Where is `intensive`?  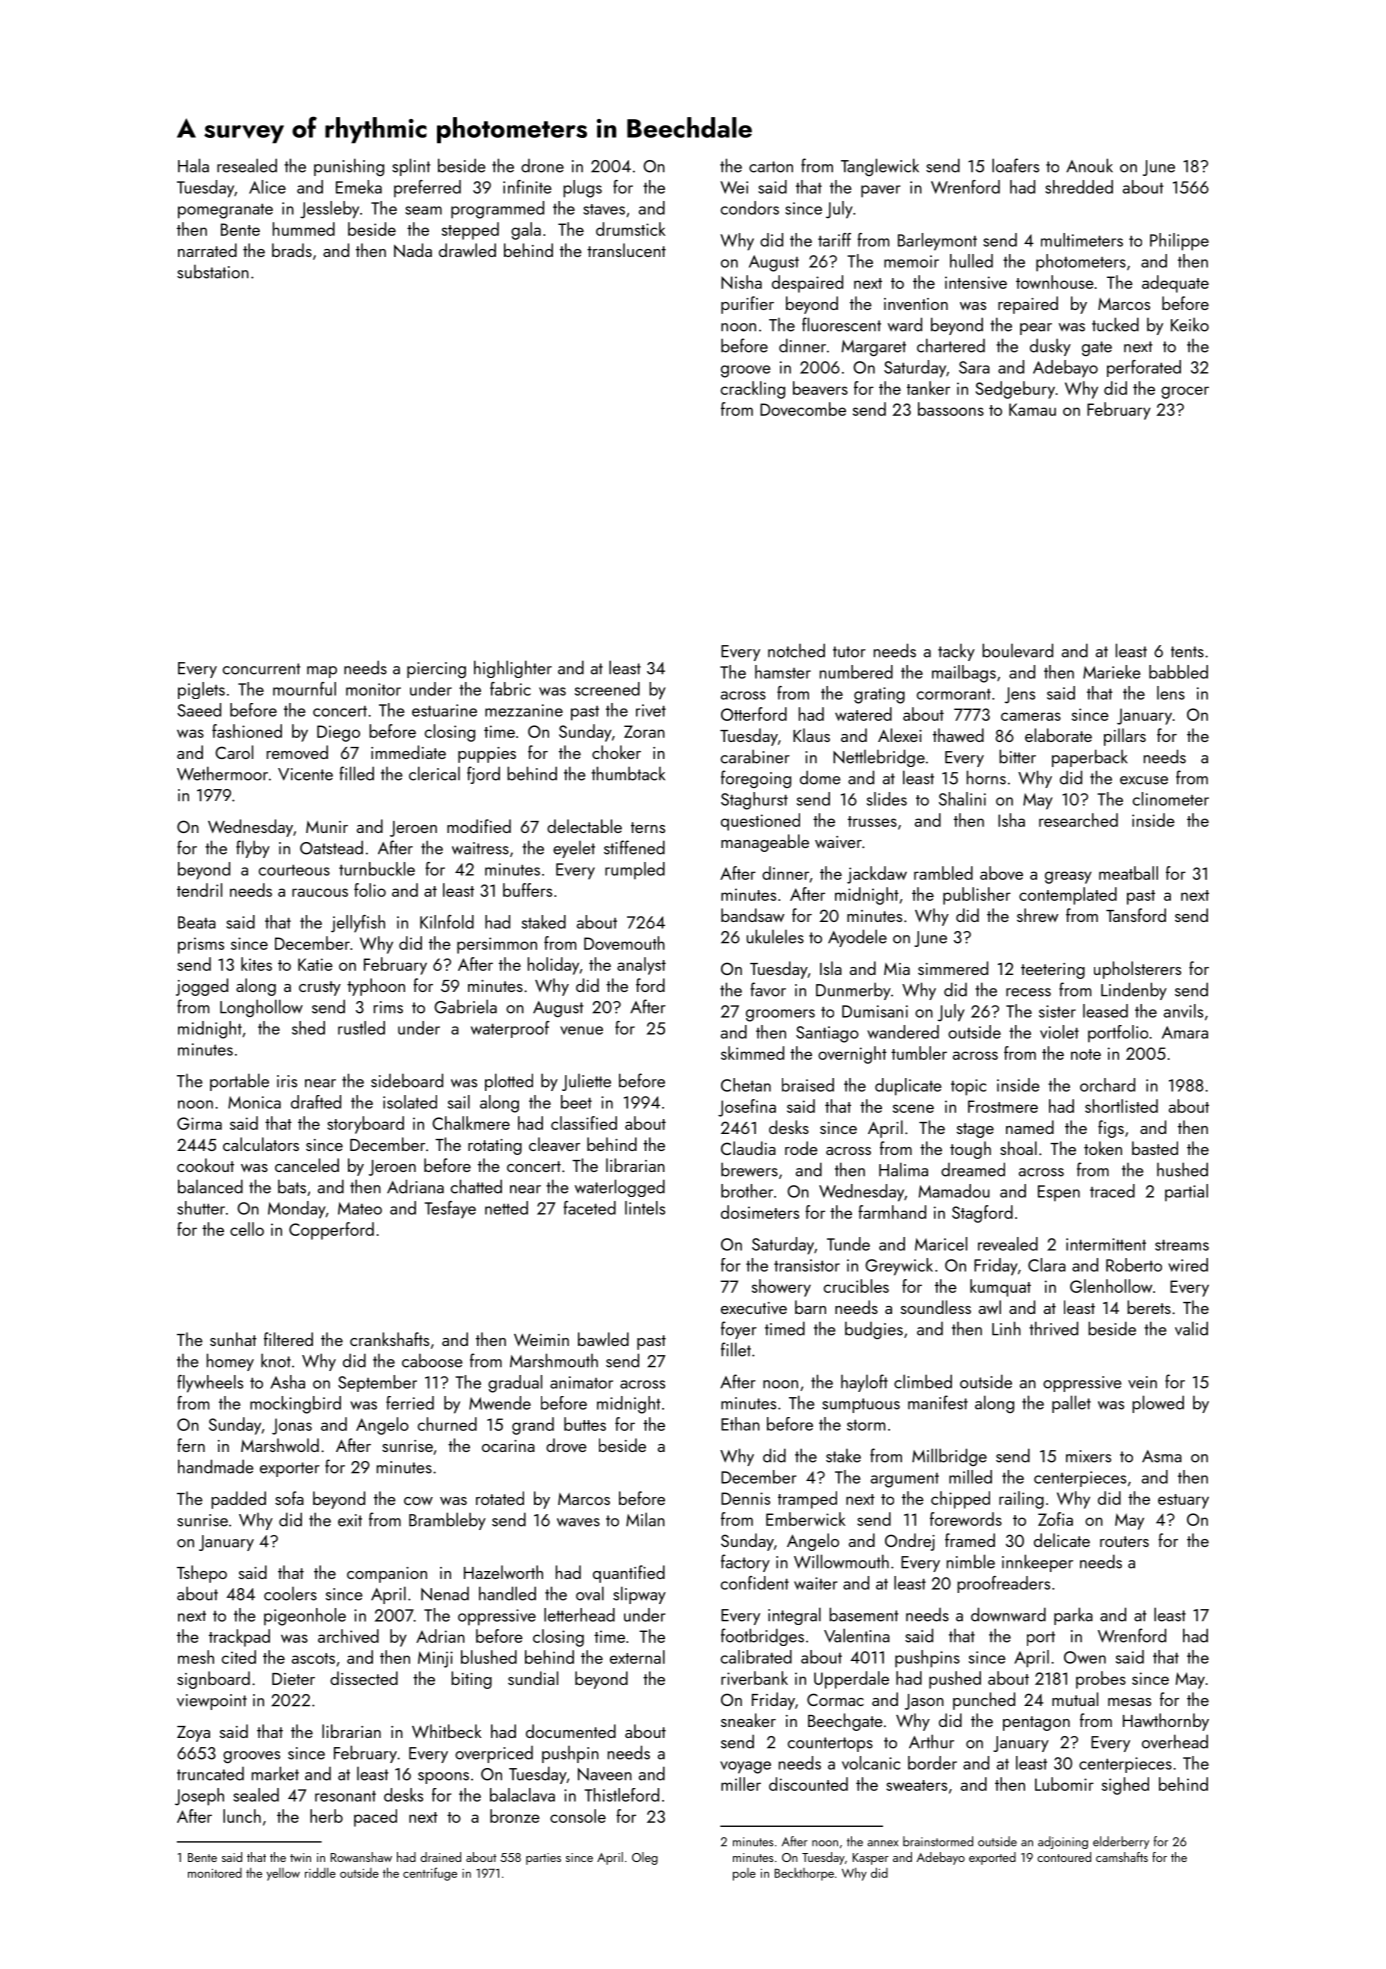 intensive is located at coordinates (976, 282).
